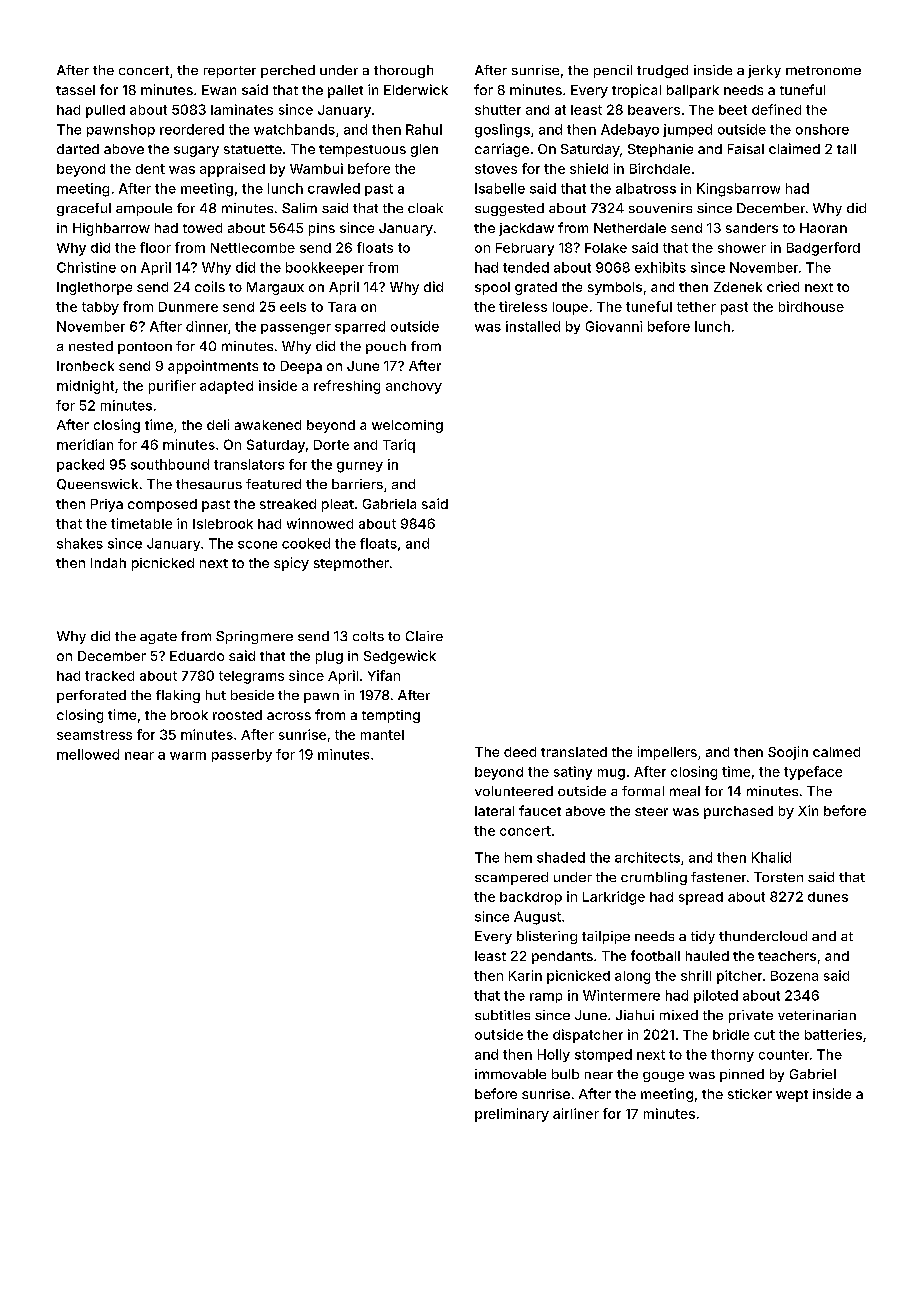 The image size is (924, 1308). What do you see at coordinates (88, 754) in the document?
I see `mellowed` at bounding box center [88, 754].
